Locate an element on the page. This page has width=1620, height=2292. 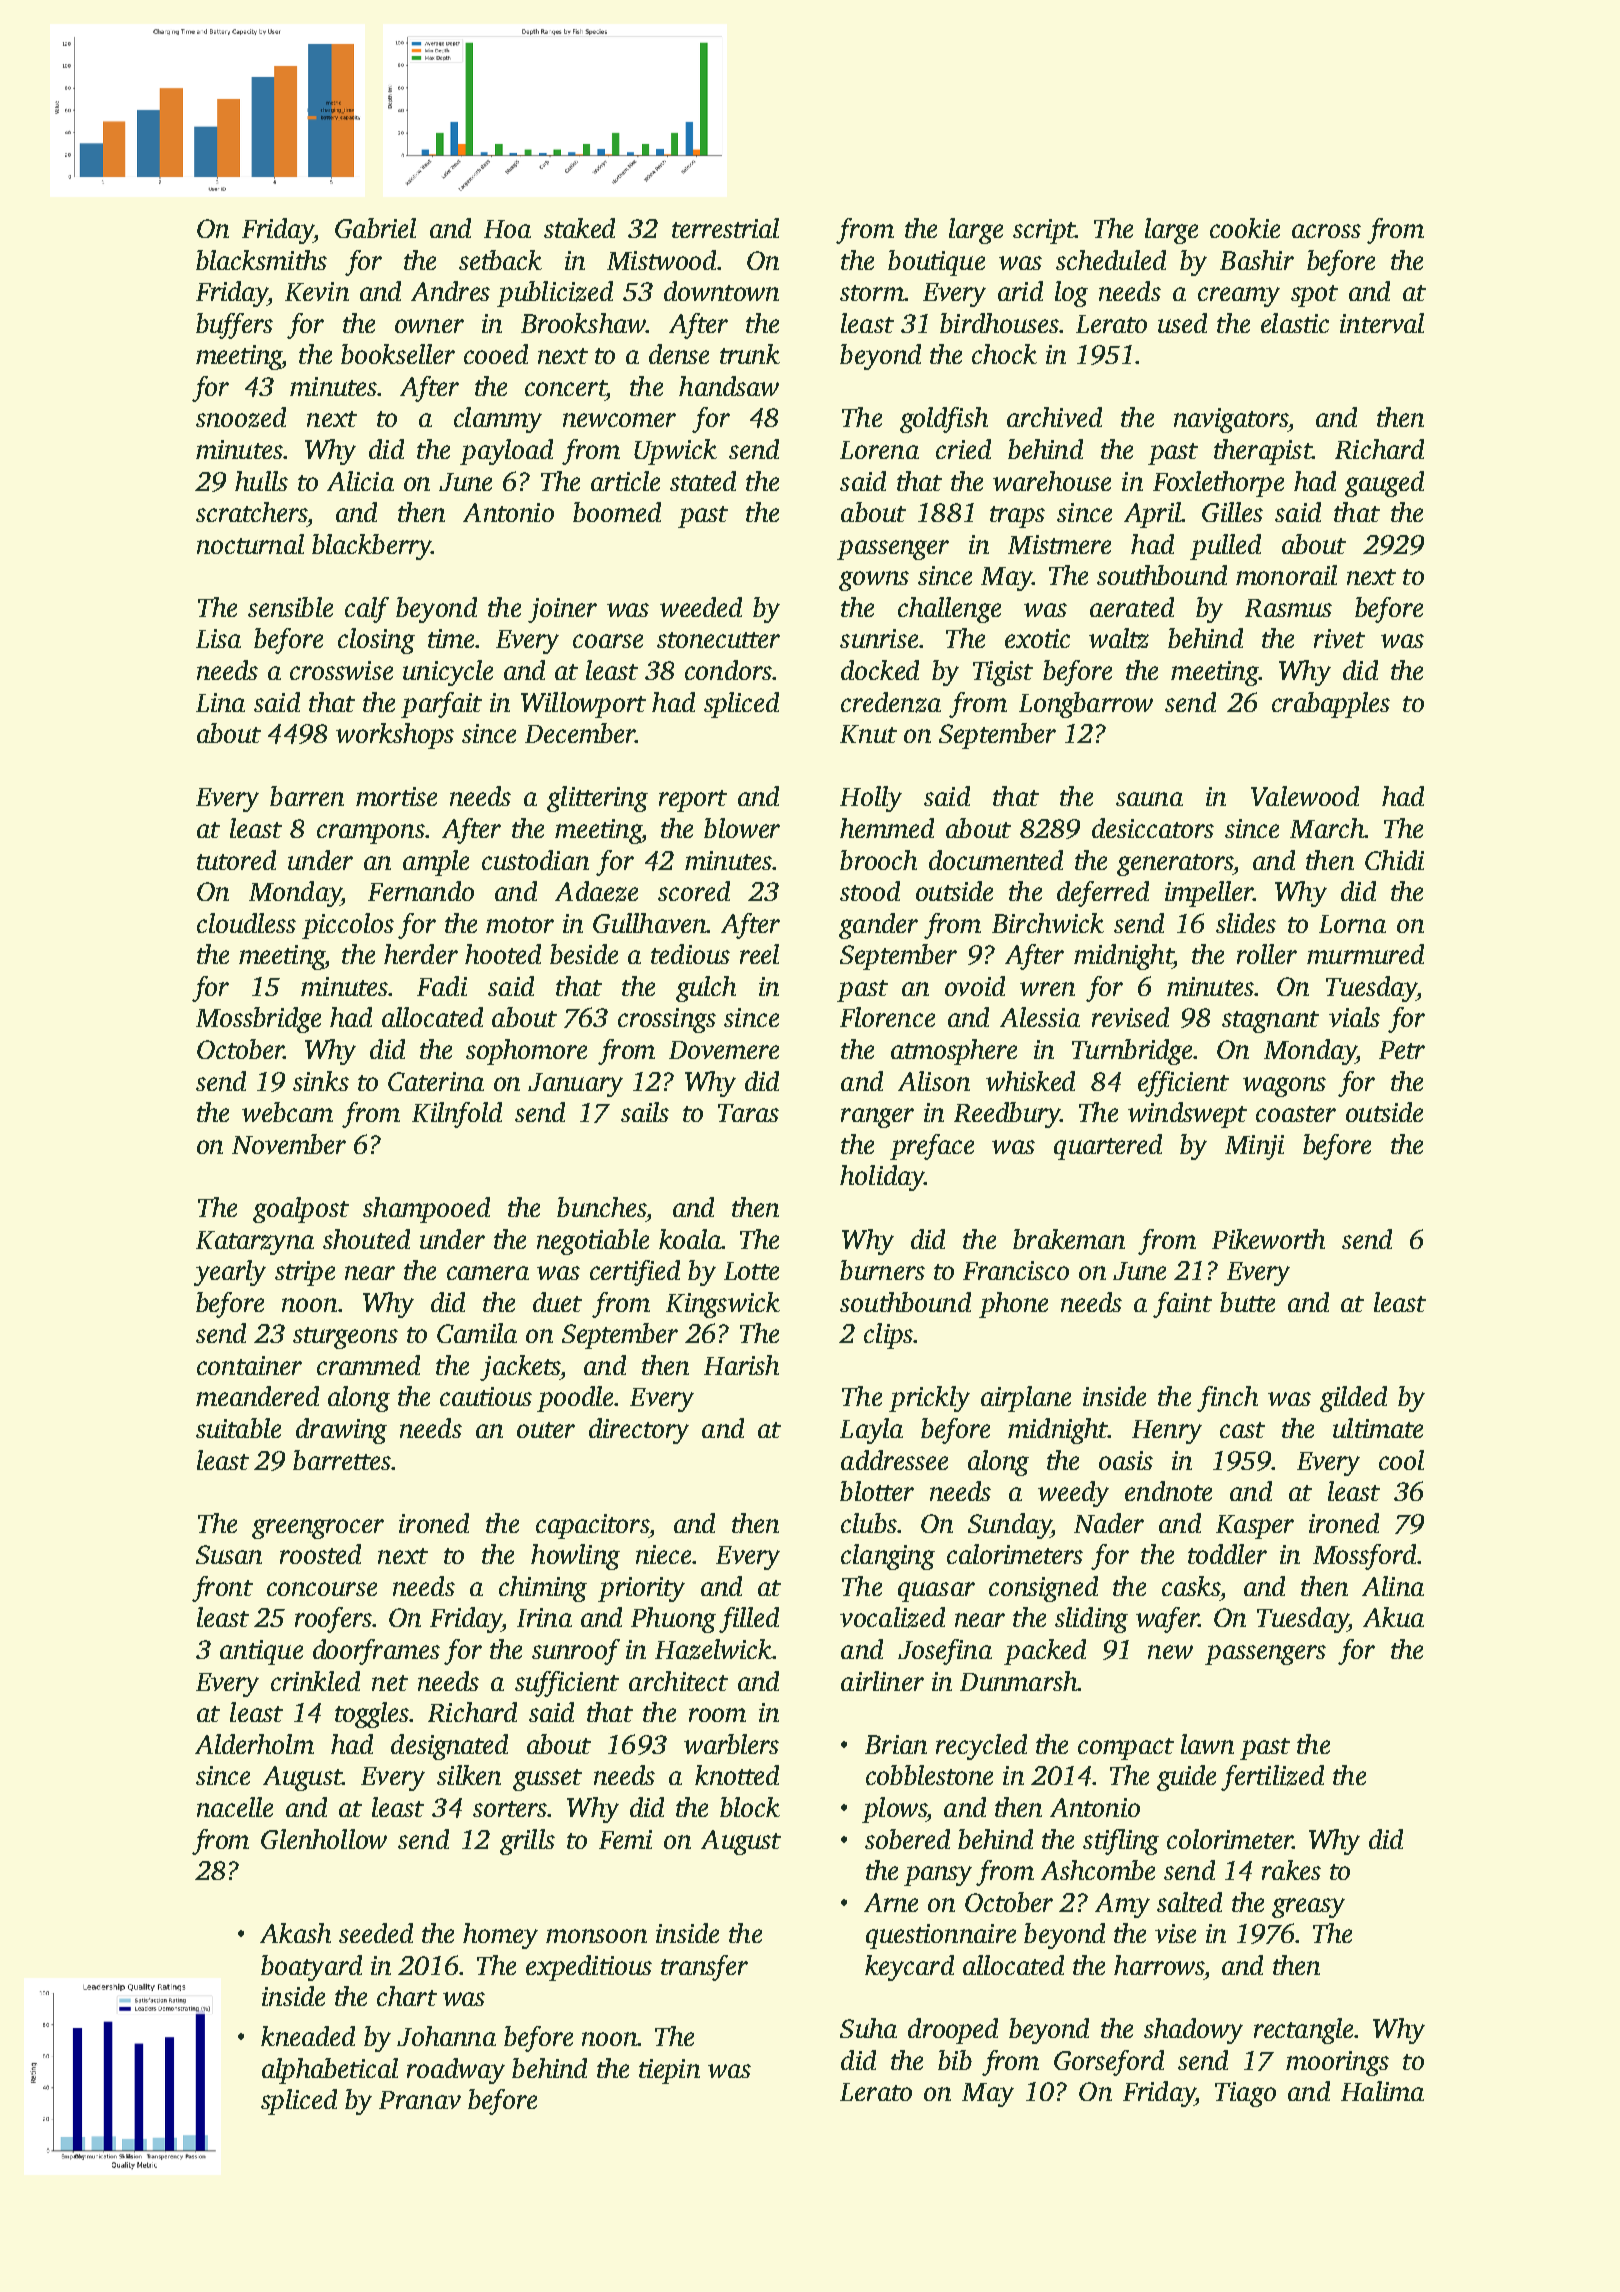
desiccators is located at coordinates (1153, 828).
